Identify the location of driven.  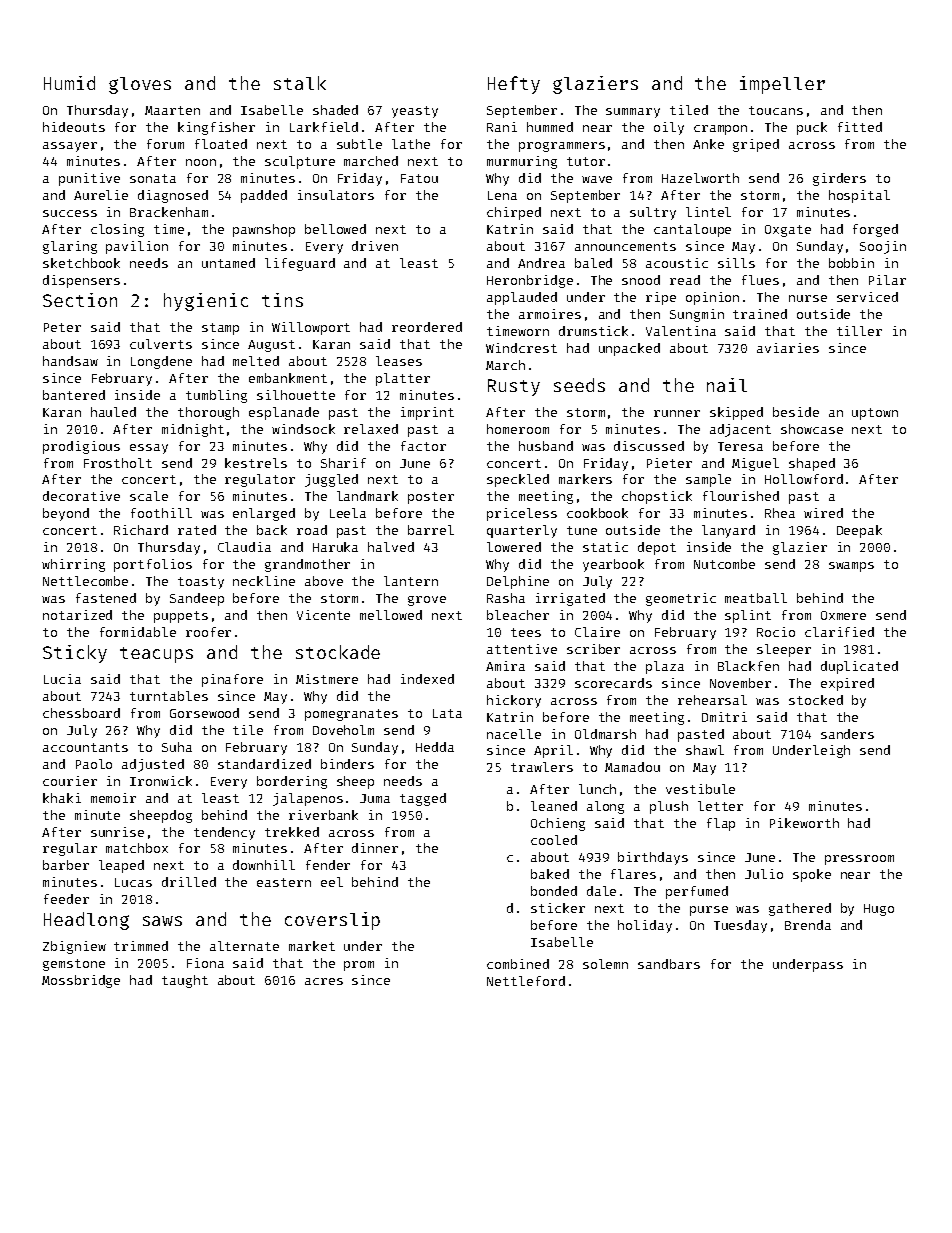
(375, 246).
